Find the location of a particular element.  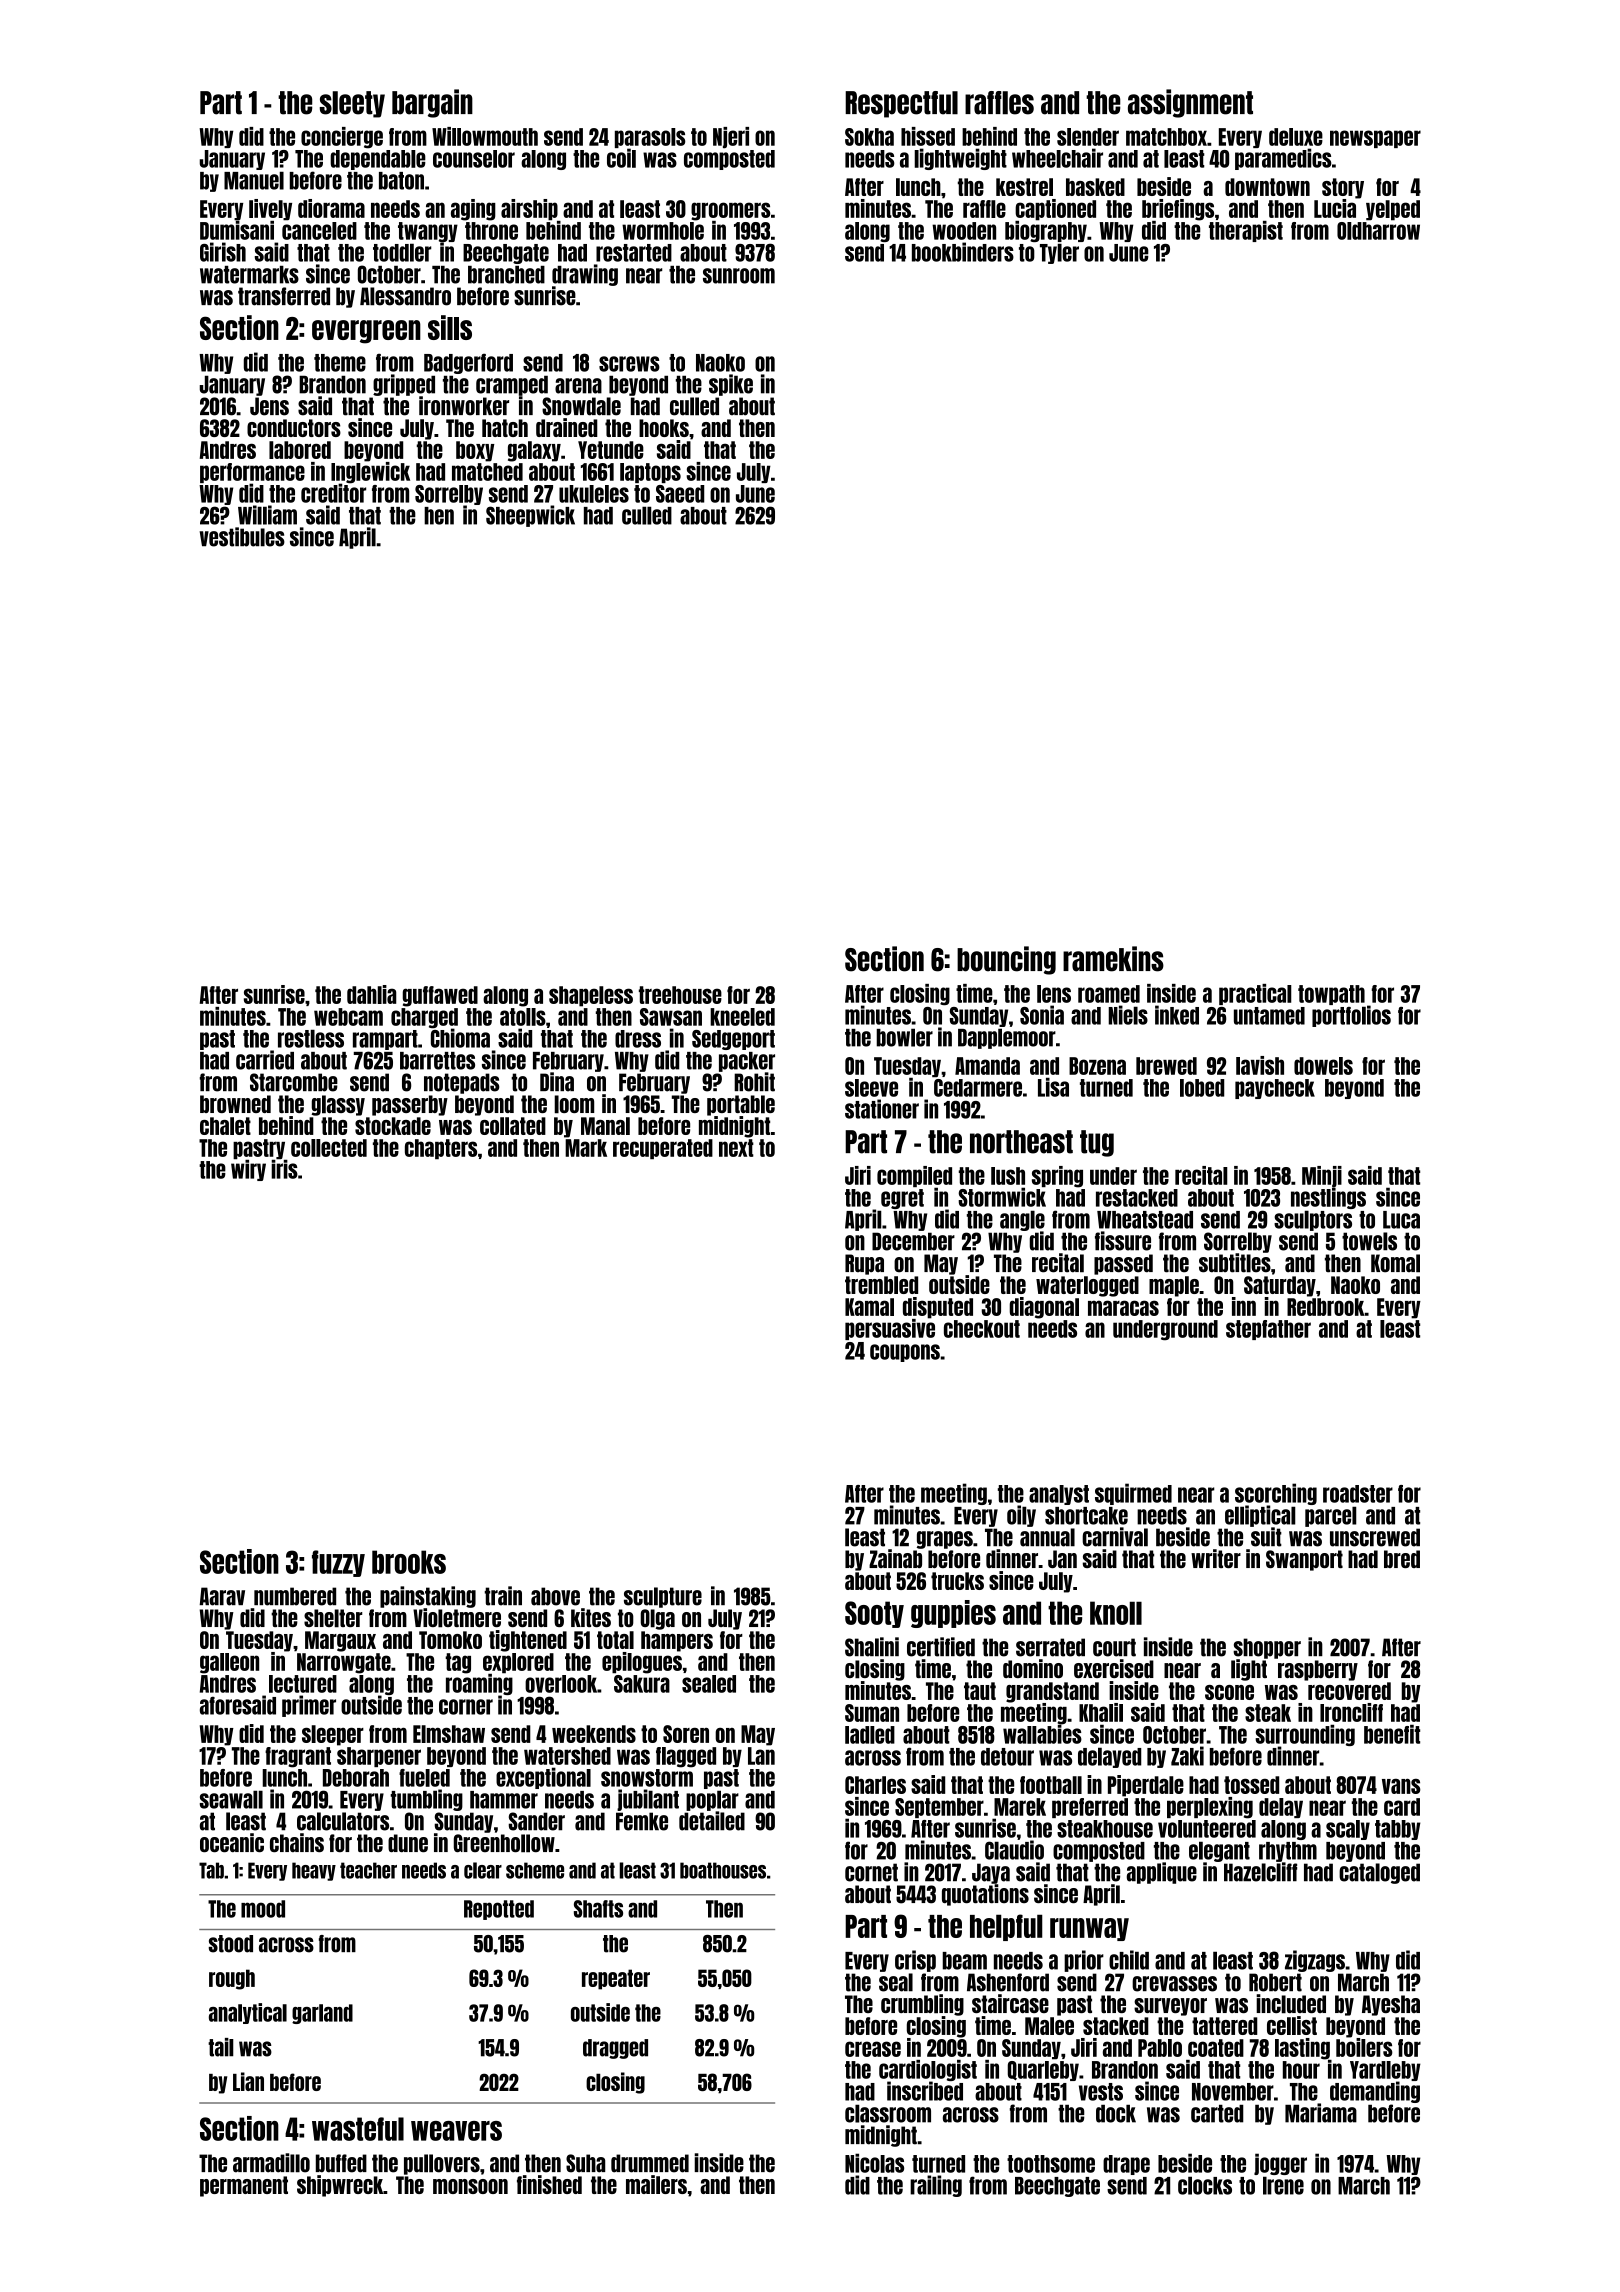

railing is located at coordinates (936, 2186).
